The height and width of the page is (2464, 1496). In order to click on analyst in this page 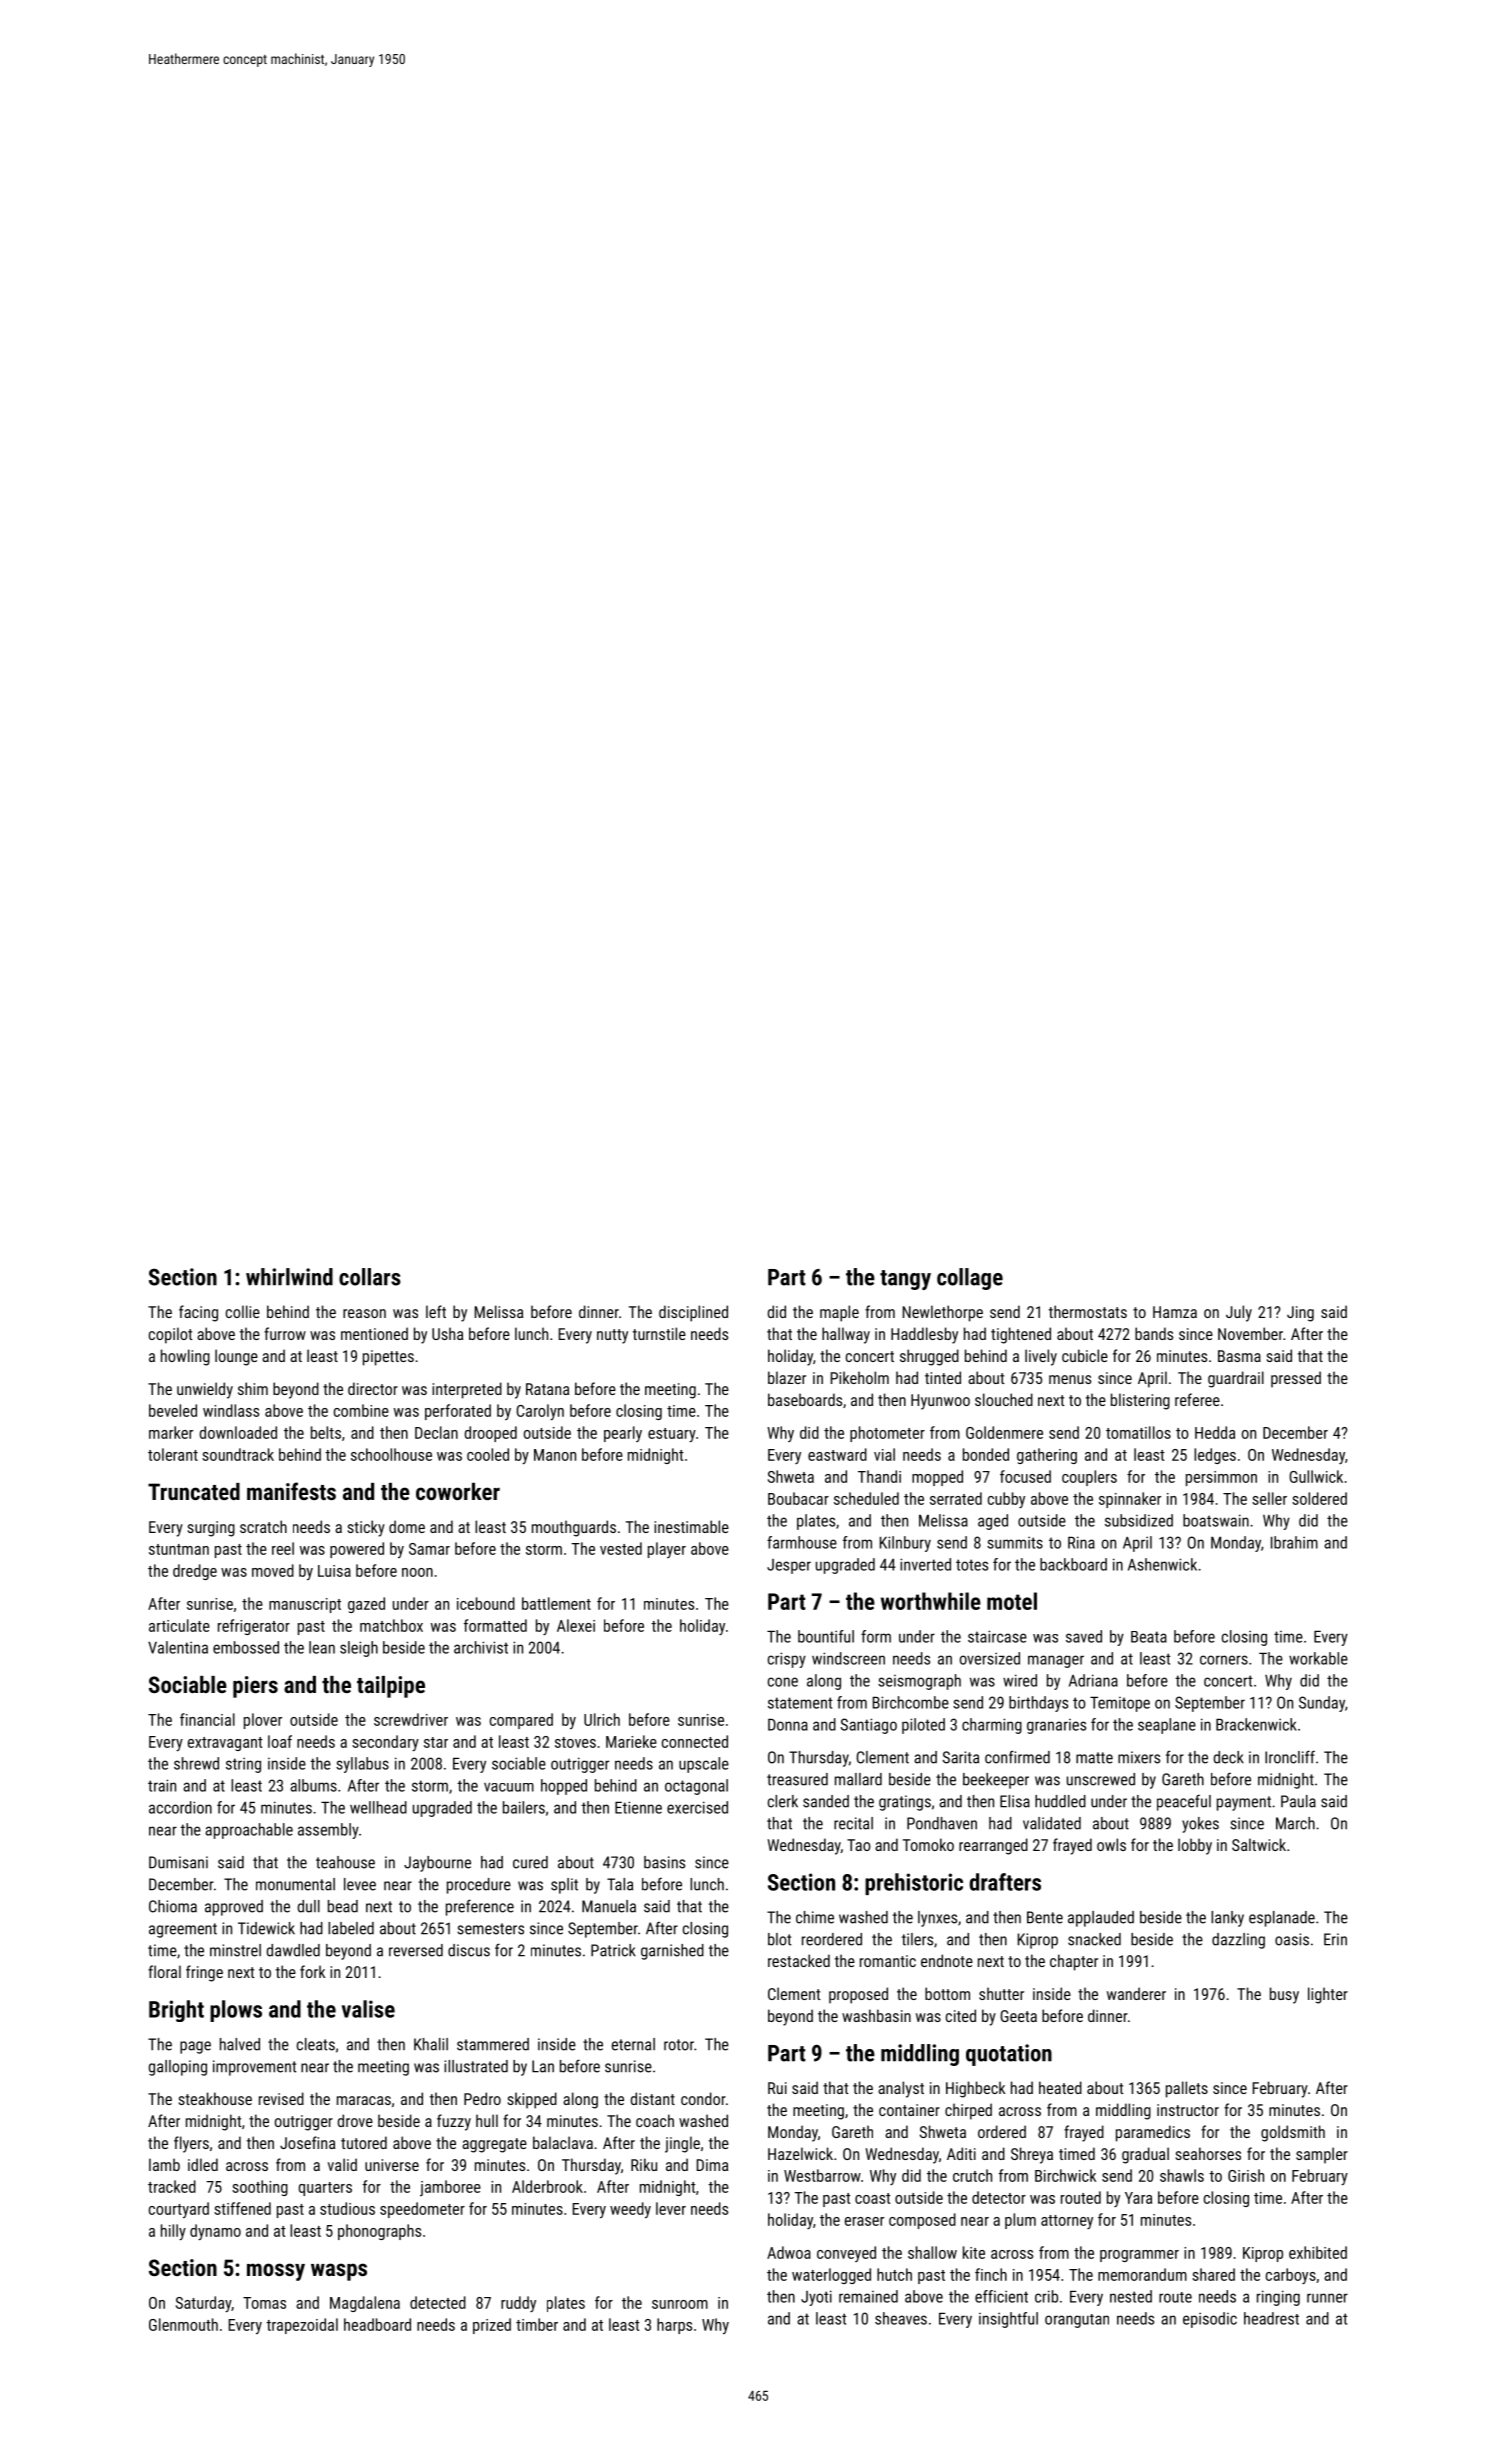, I will do `click(901, 2089)`.
